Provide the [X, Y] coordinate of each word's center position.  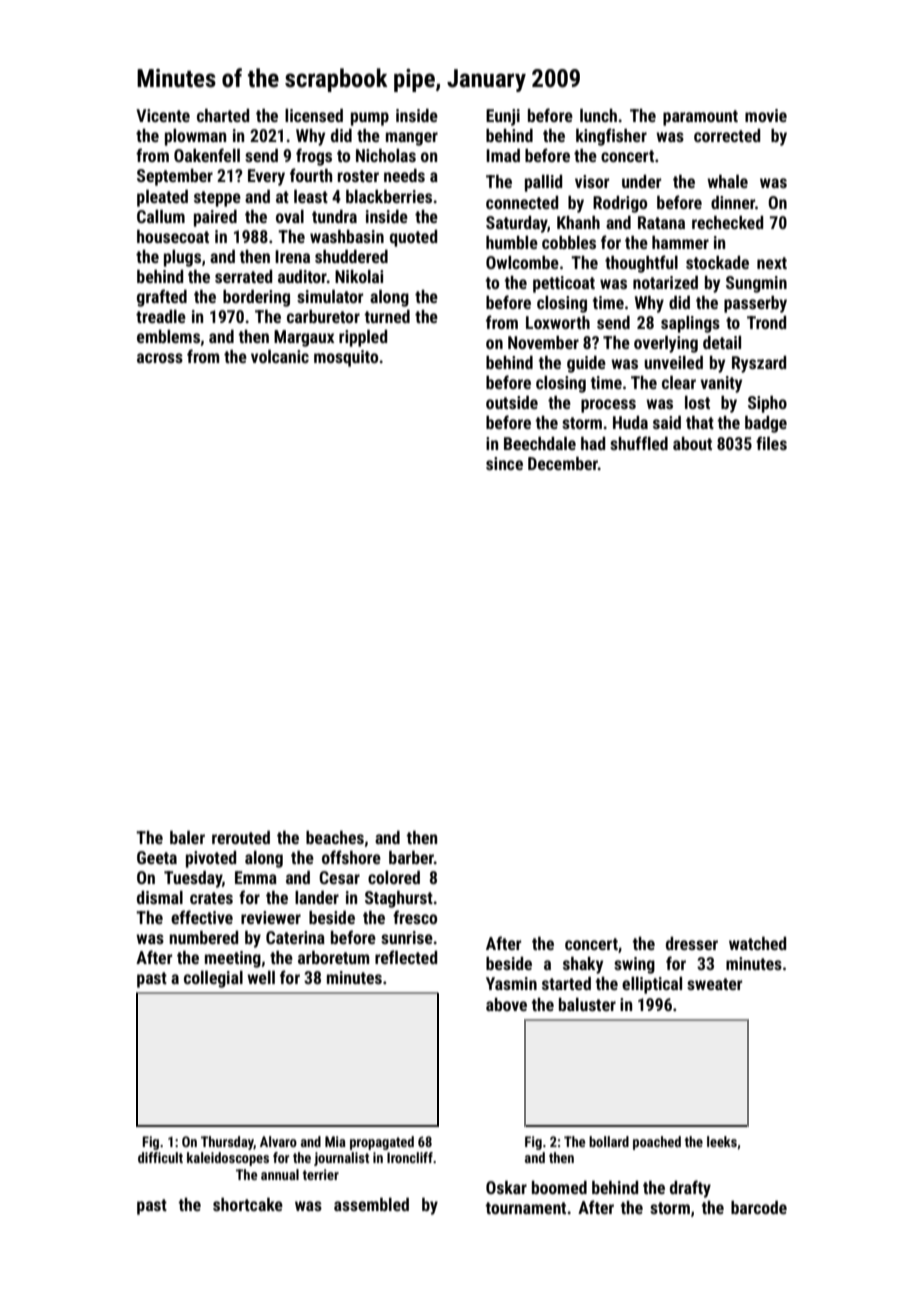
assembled [371, 1204]
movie [766, 115]
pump [370, 119]
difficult [160, 1157]
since [504, 463]
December [563, 463]
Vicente [163, 115]
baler [187, 837]
